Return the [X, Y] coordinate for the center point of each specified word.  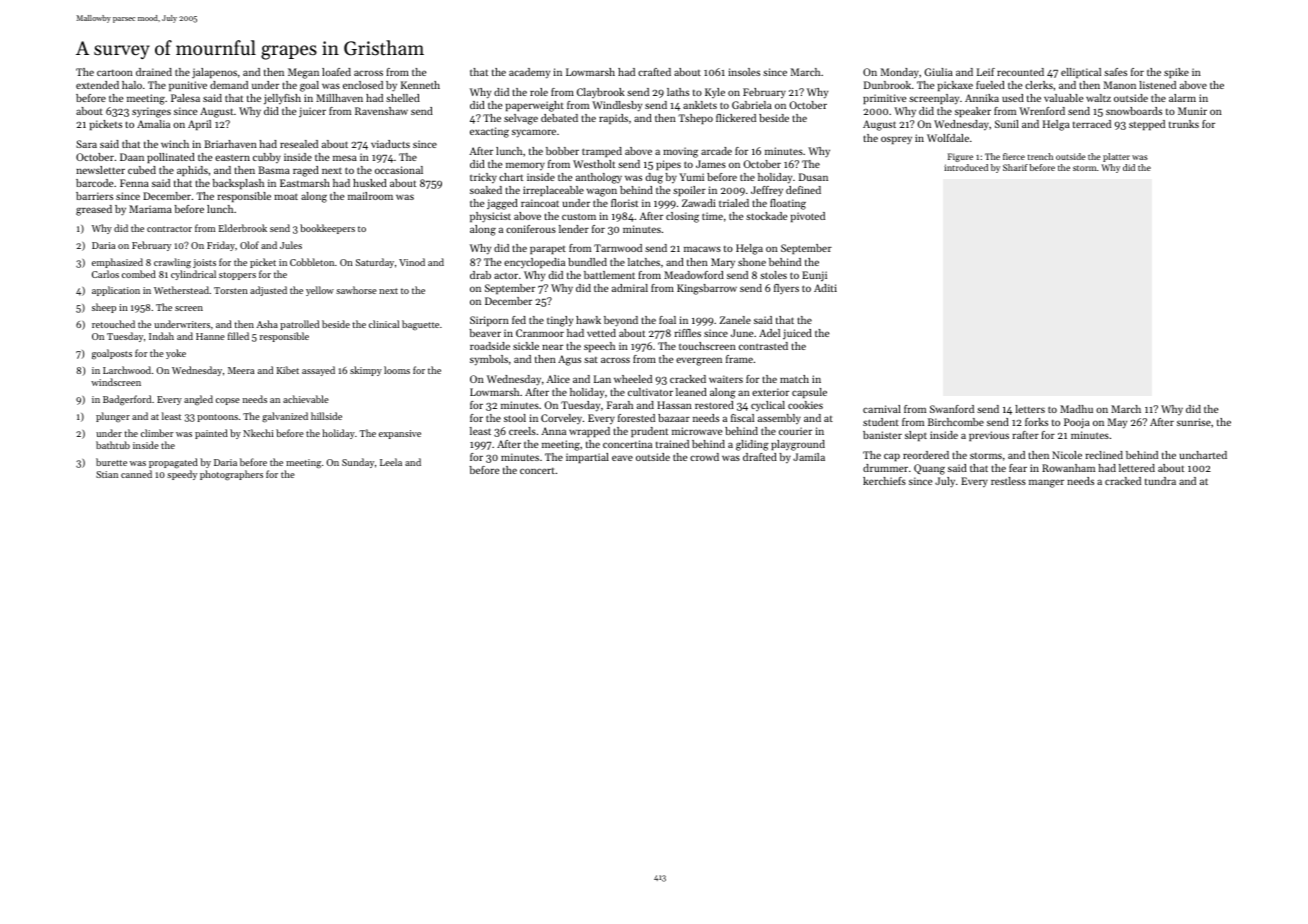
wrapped [589, 432]
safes [1115, 72]
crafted [654, 72]
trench [1040, 156]
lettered [1137, 468]
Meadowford [694, 275]
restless [1008, 481]
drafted [760, 457]
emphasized [117, 263]
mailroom [370, 196]
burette [111, 462]
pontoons [217, 418]
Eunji [814, 276]
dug [654, 178]
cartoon [115, 72]
